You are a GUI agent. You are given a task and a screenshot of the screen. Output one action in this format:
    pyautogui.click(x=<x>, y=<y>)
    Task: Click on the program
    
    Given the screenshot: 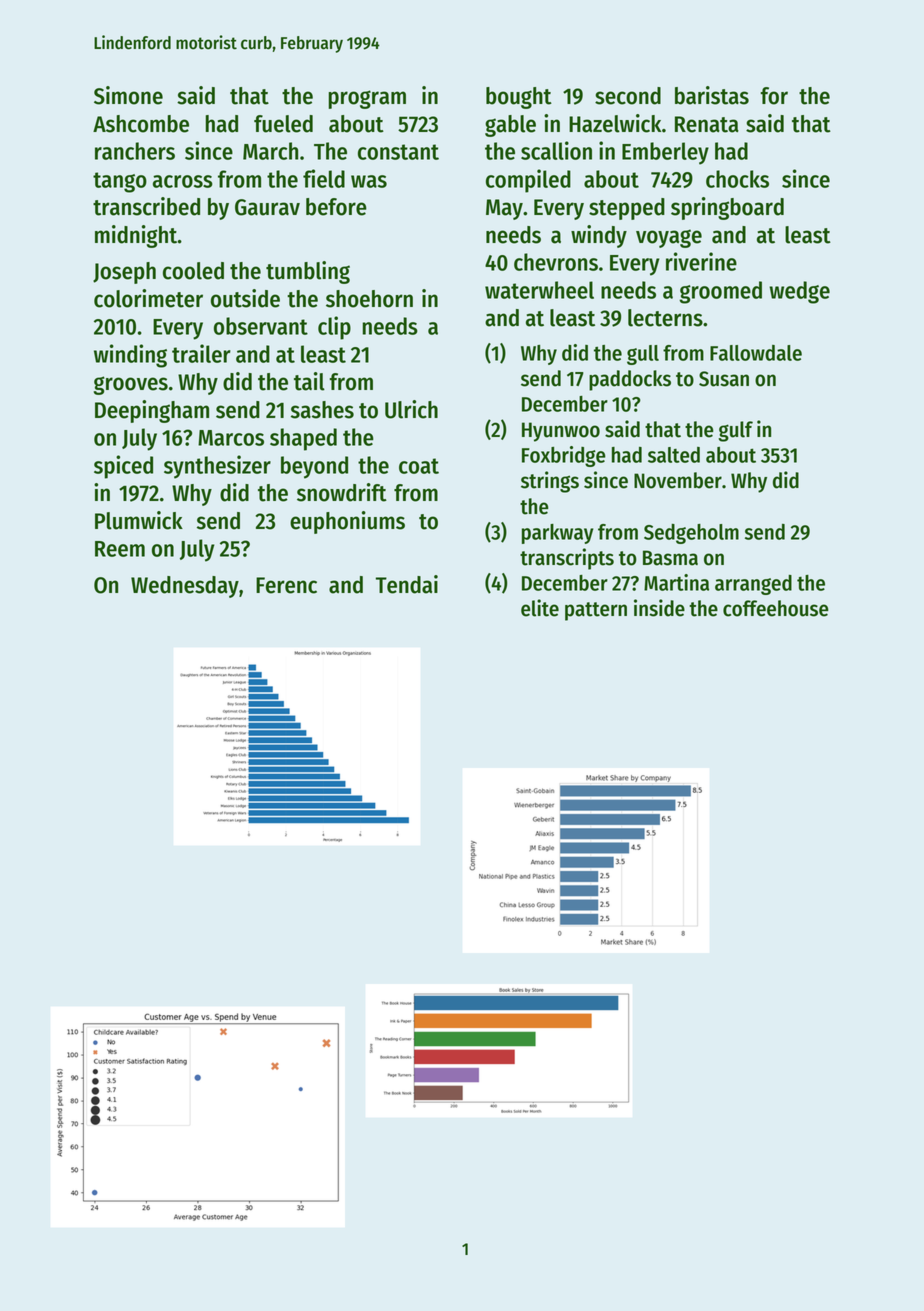 What is the action you would take?
    pyautogui.click(x=367, y=99)
